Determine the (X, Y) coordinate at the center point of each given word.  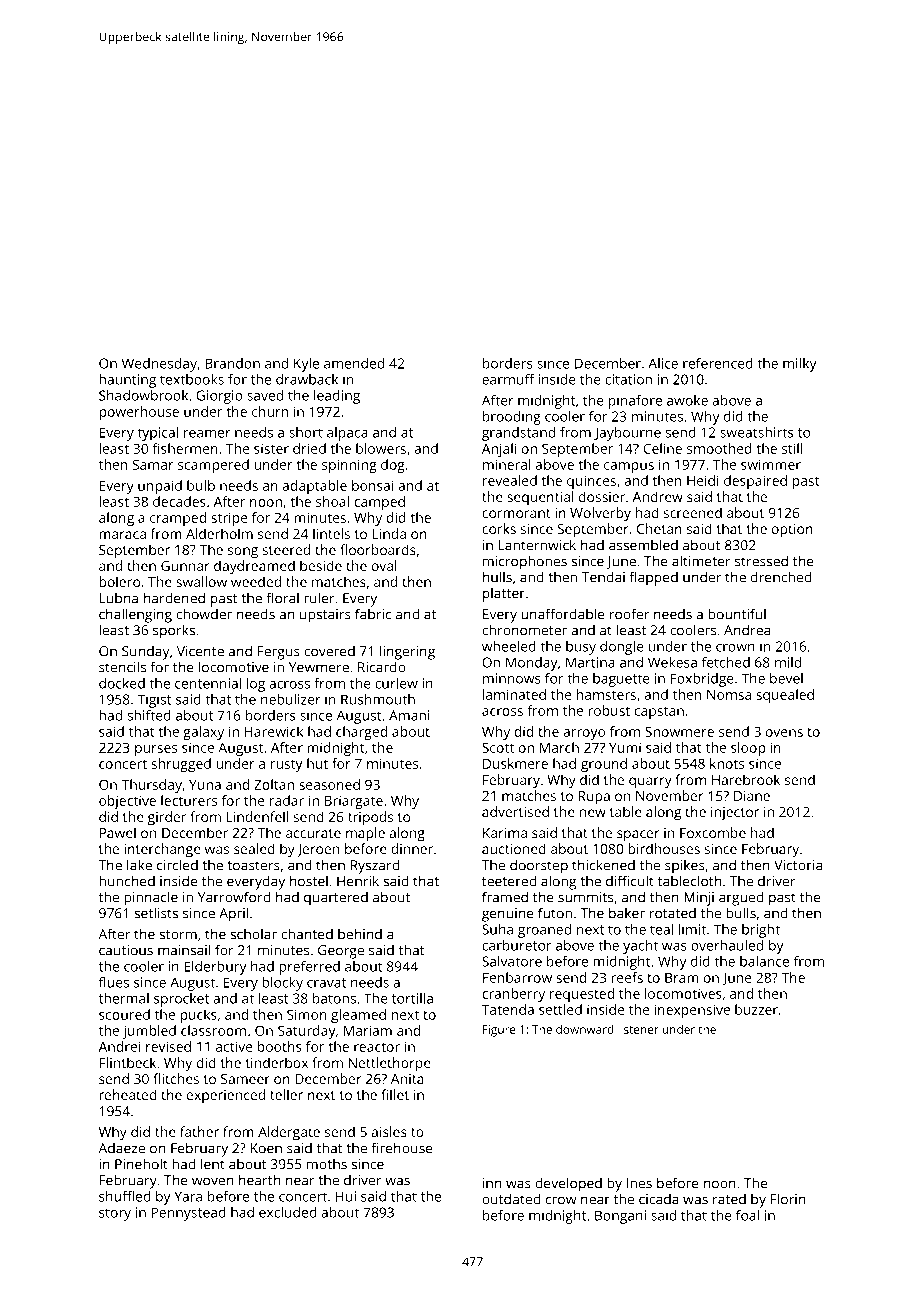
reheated (128, 1094)
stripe (229, 519)
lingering (407, 652)
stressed (761, 561)
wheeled (509, 646)
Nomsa (729, 695)
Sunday (145, 653)
